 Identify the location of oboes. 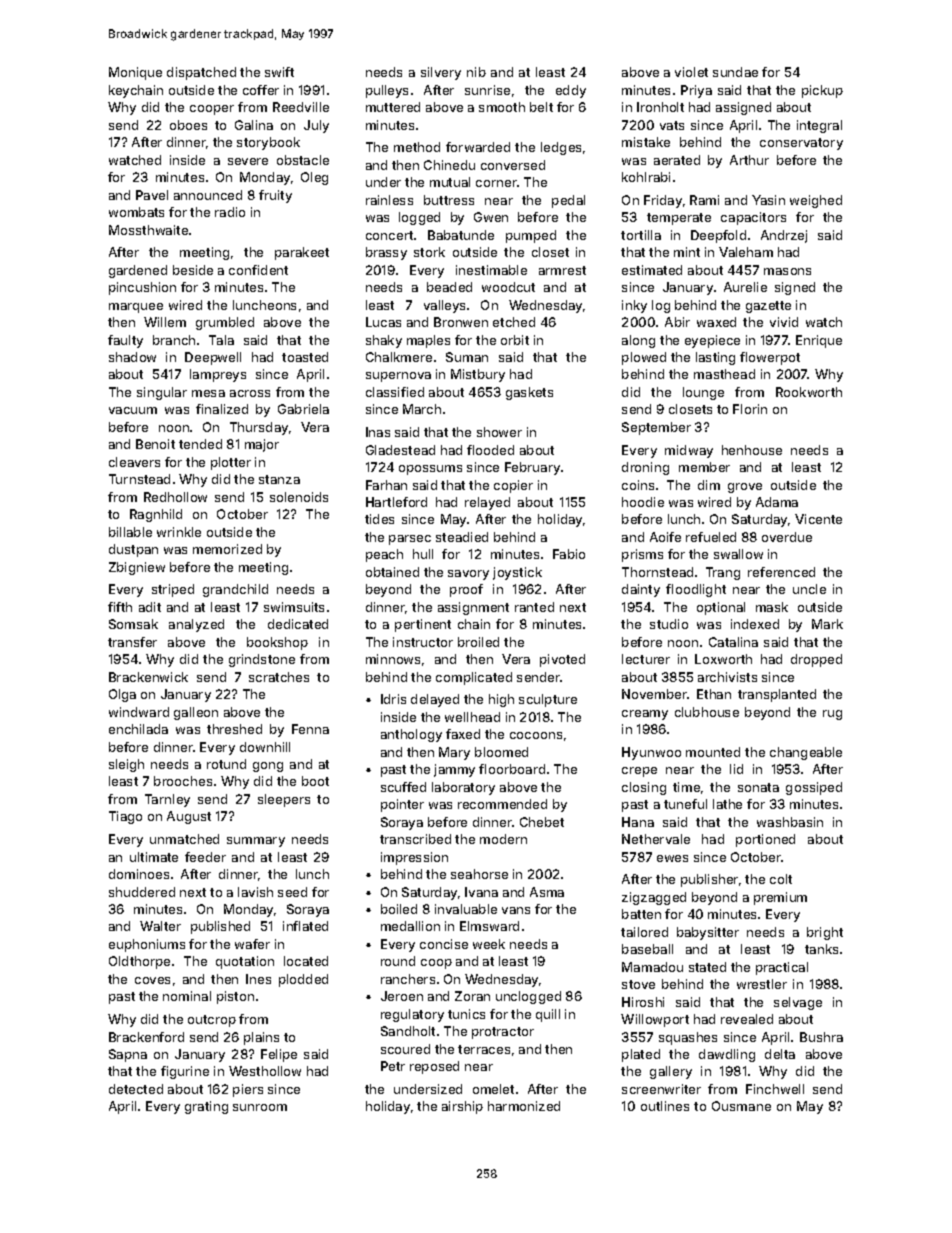
(188, 125).
